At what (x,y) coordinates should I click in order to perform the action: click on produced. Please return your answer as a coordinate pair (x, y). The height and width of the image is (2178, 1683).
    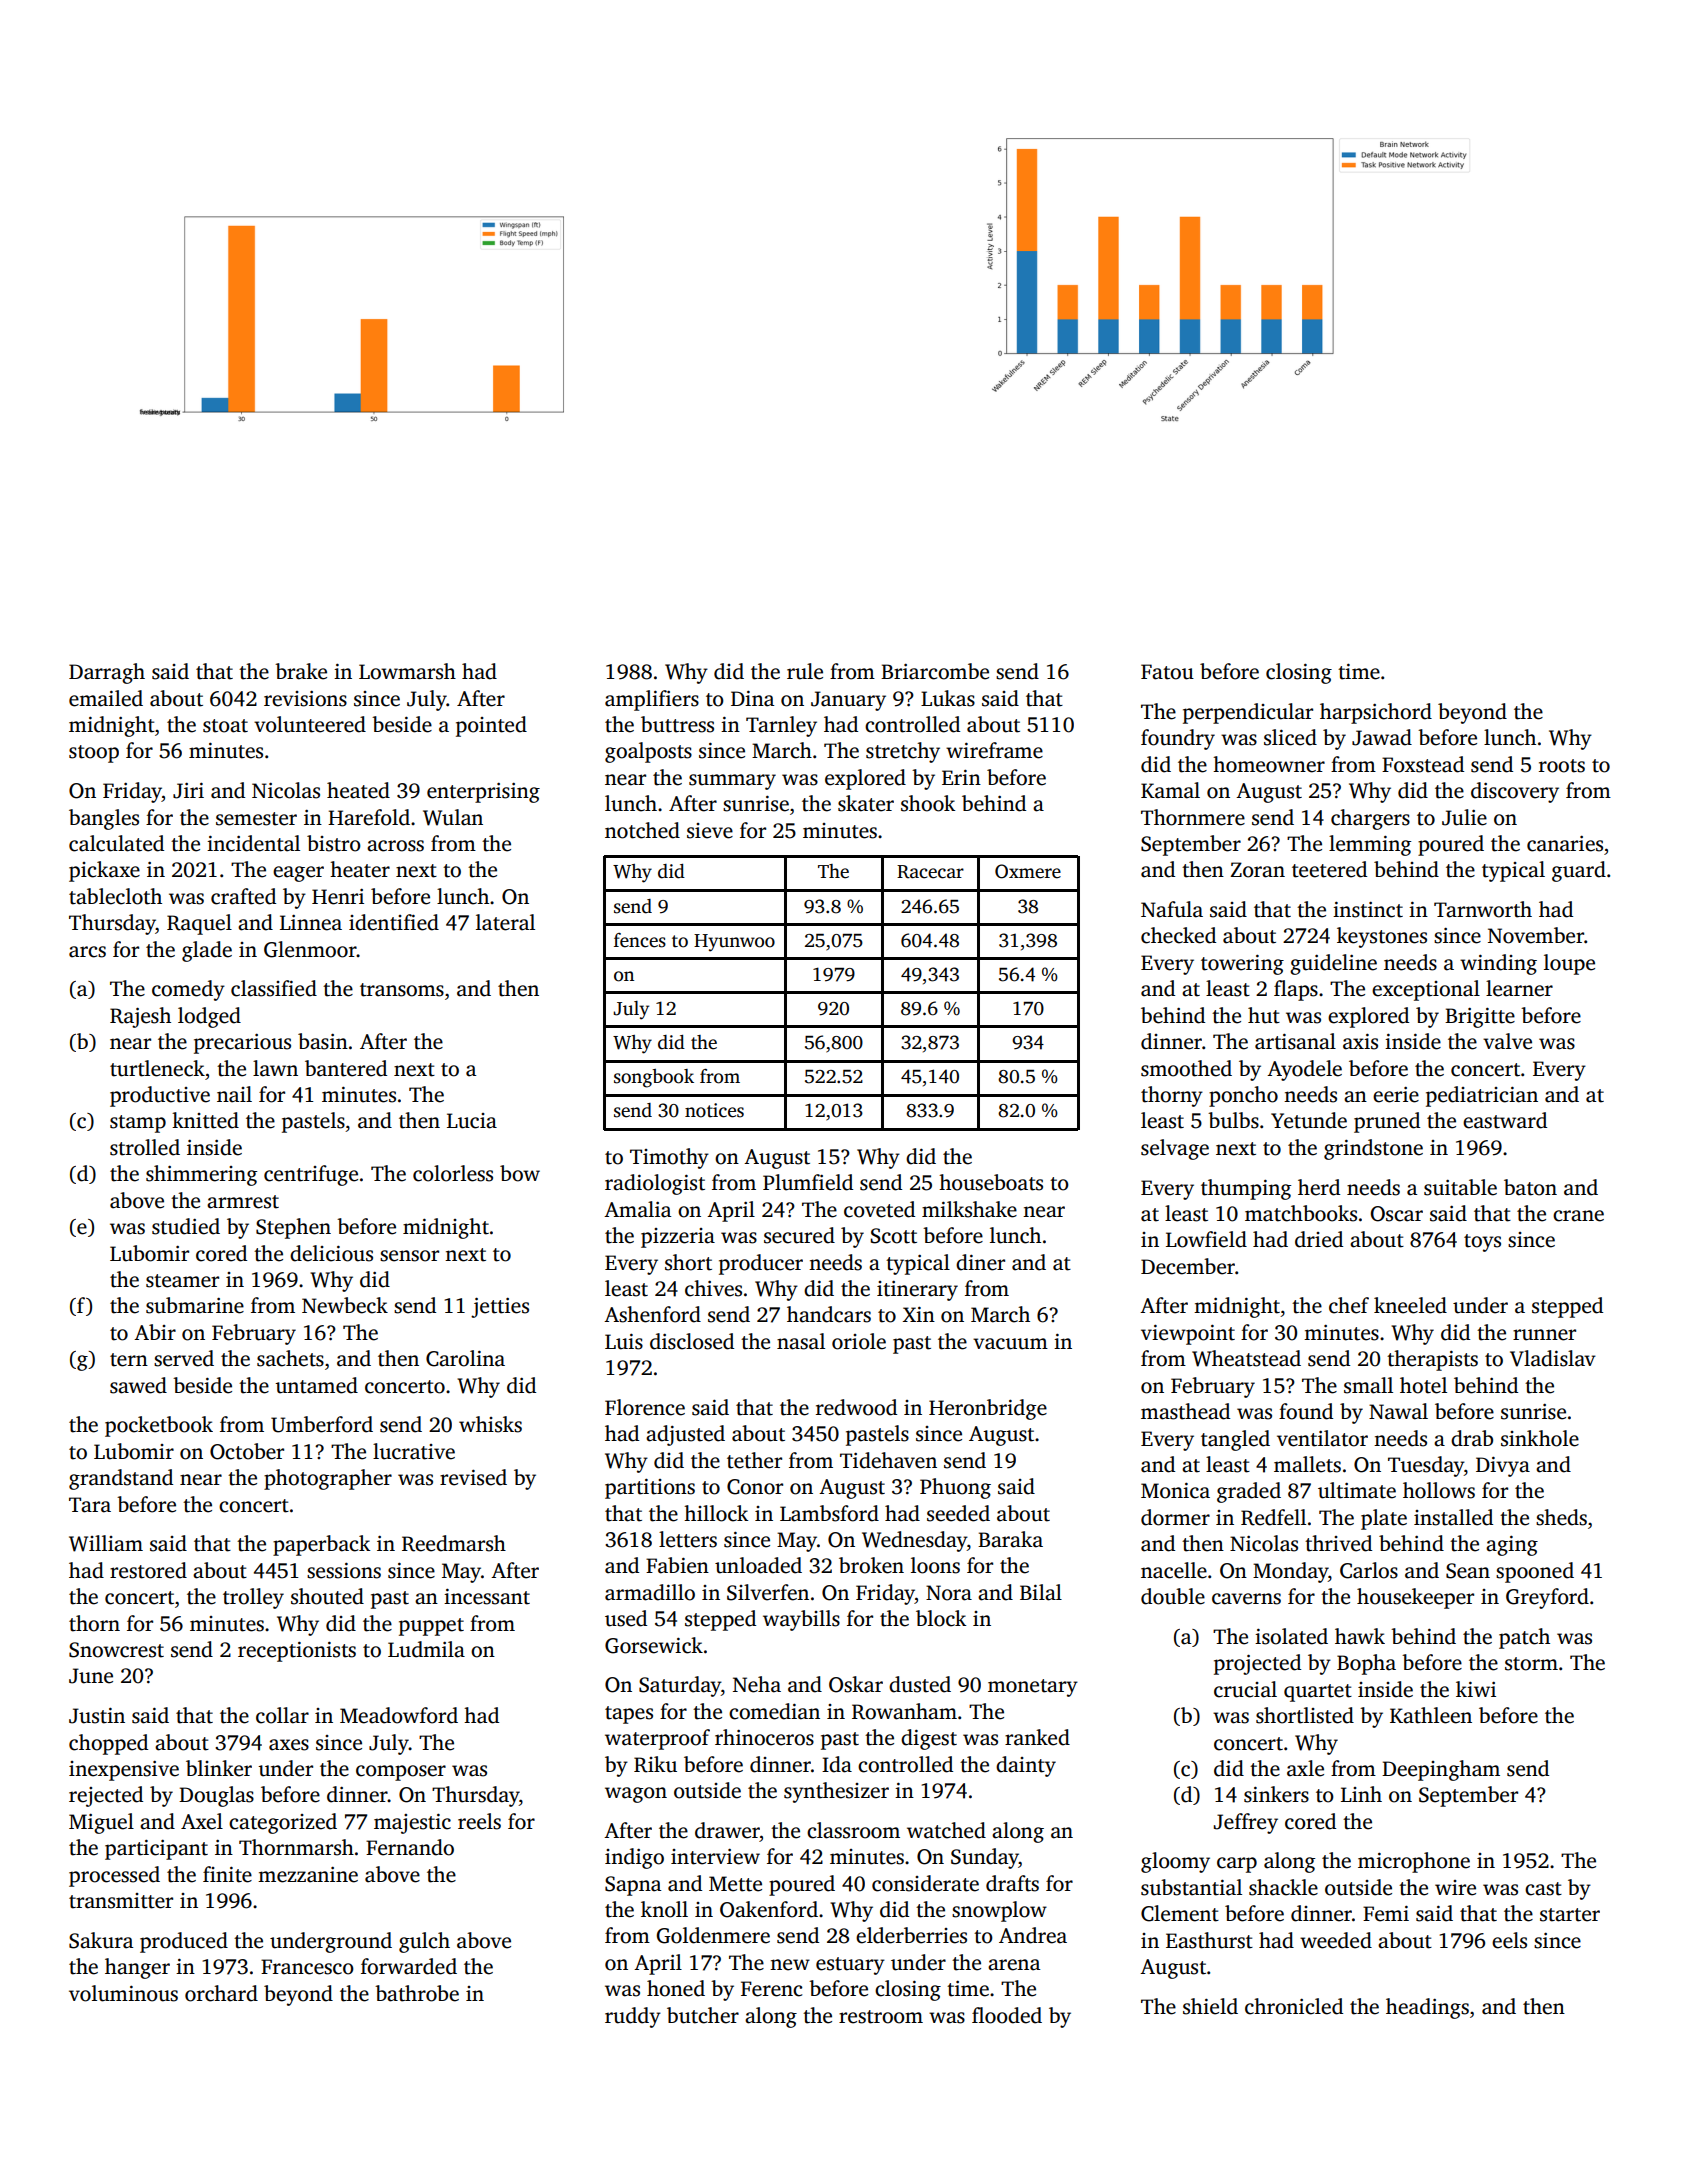
    Looking at the image, I should click on (184, 1942).
